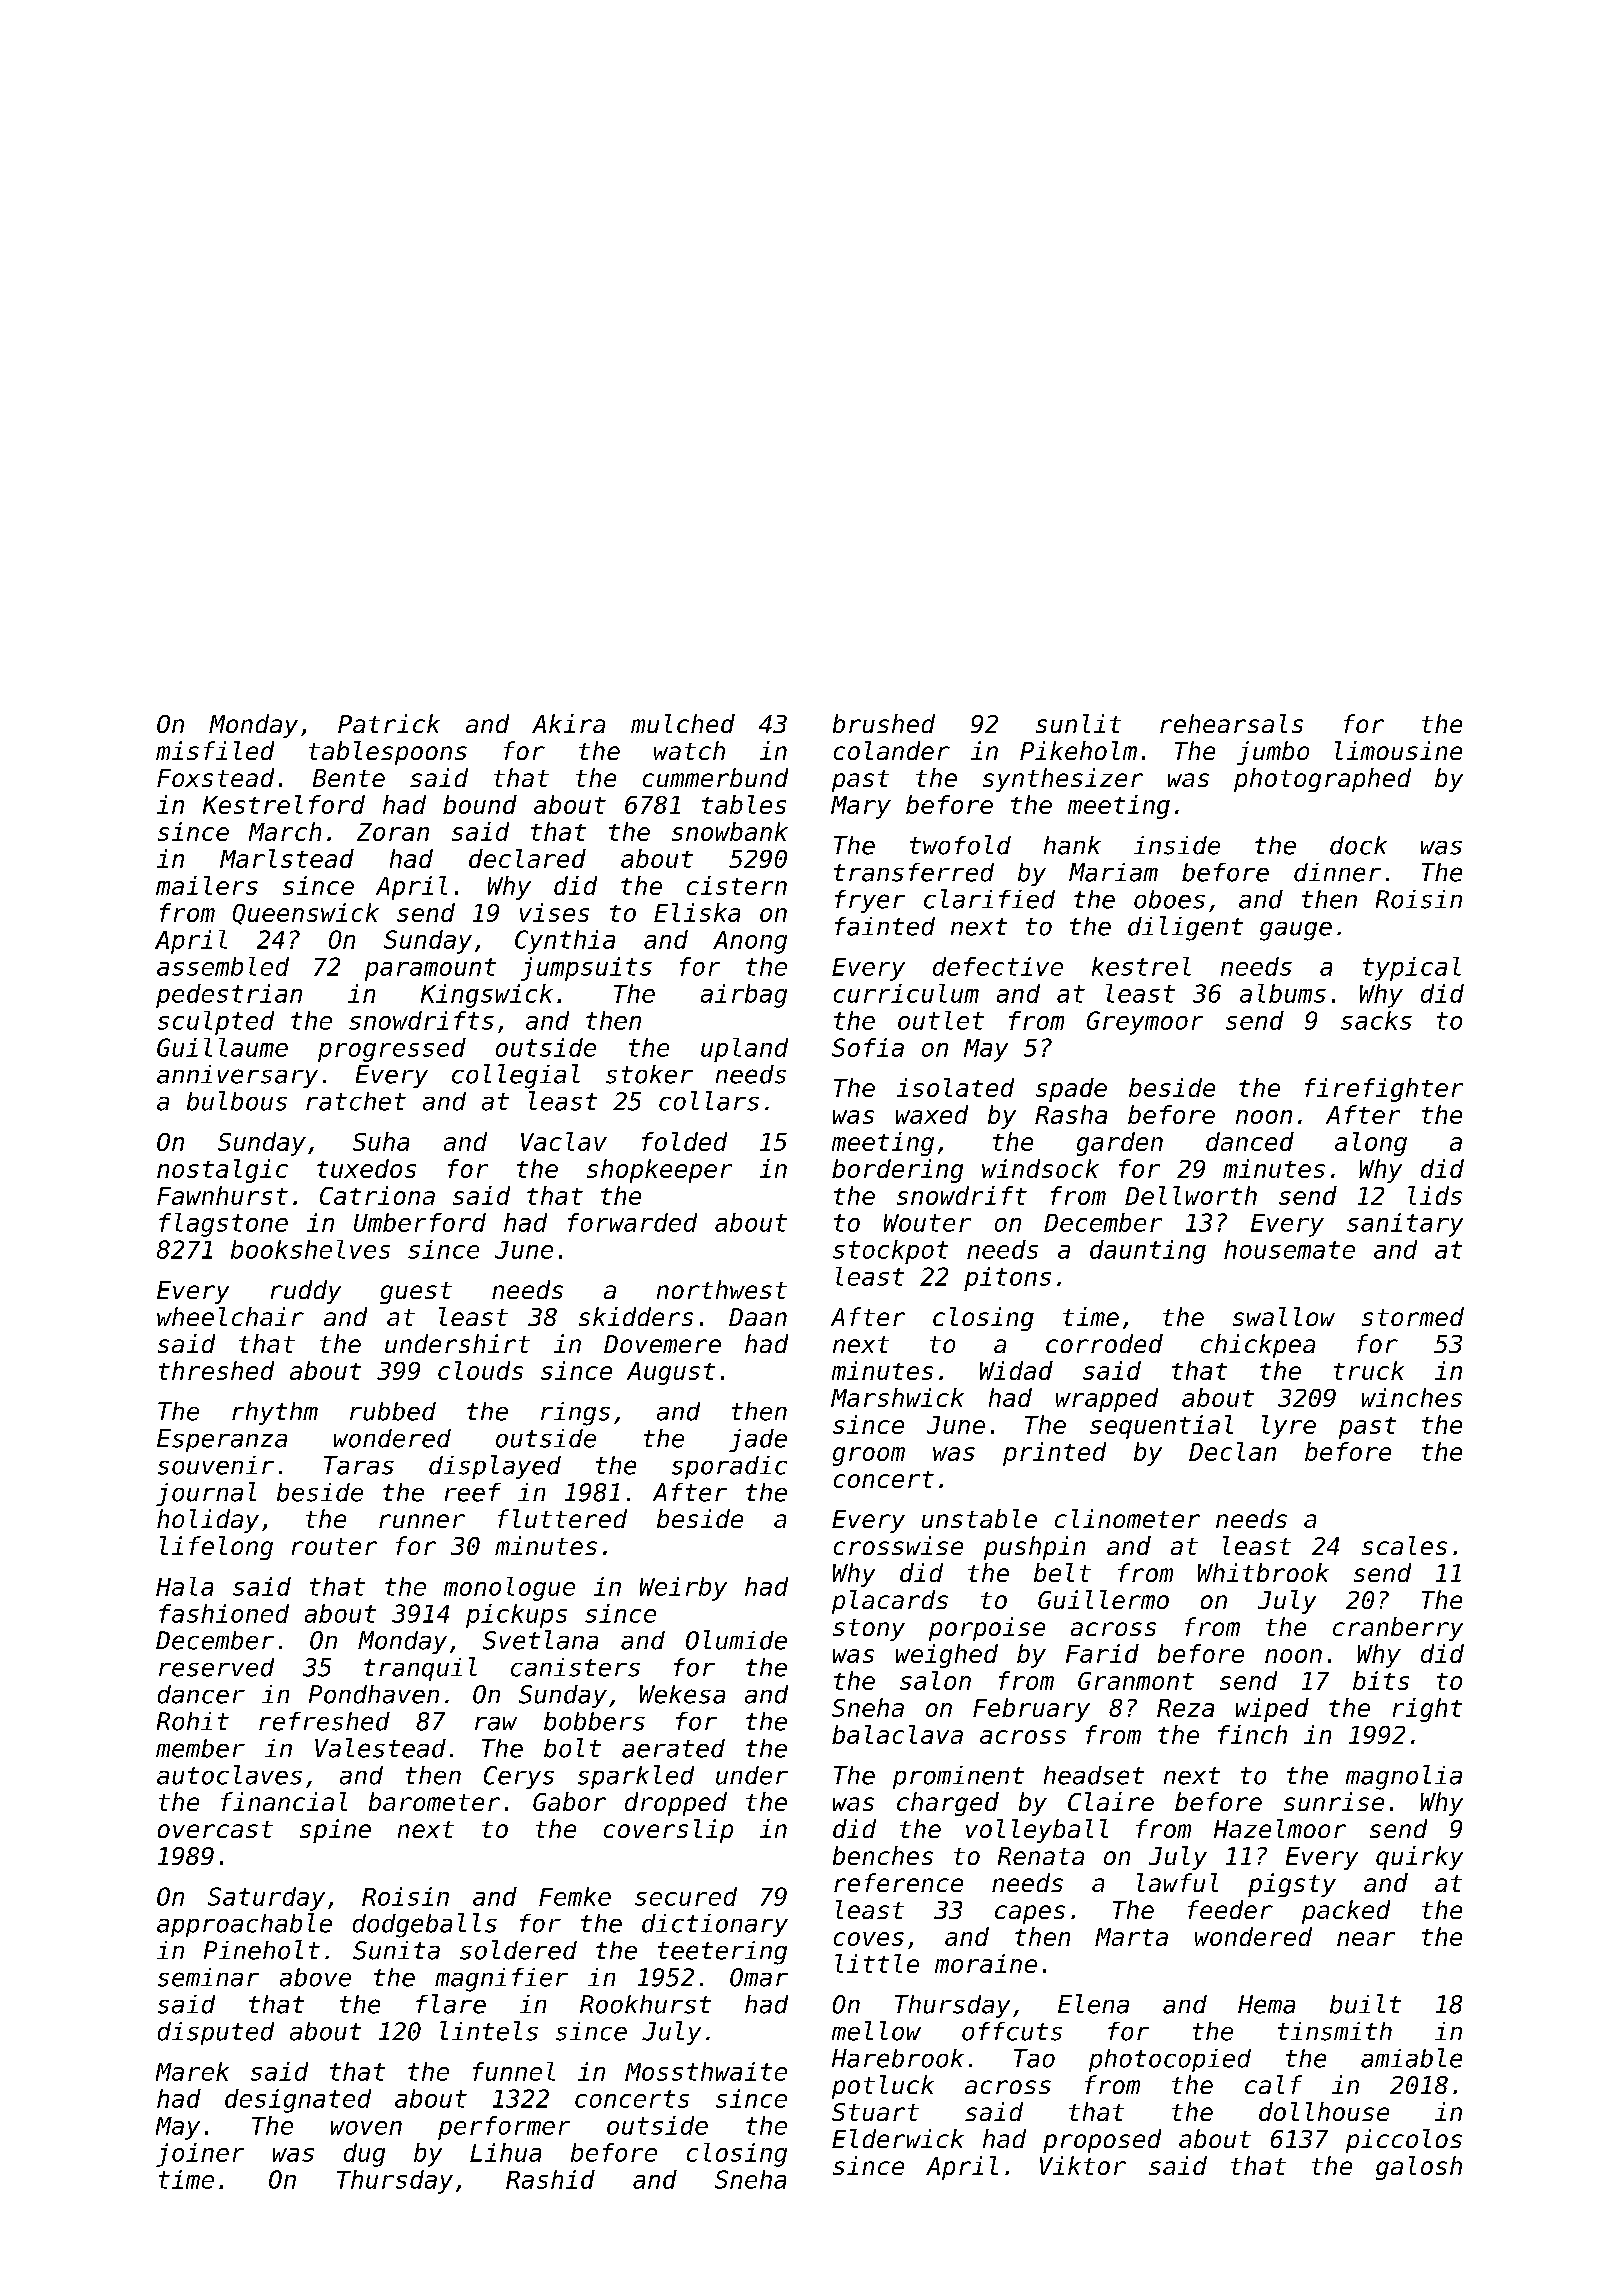 The image size is (1620, 2292). Describe the element at coordinates (1376, 1020) in the screenshot. I see `sacks` at that location.
